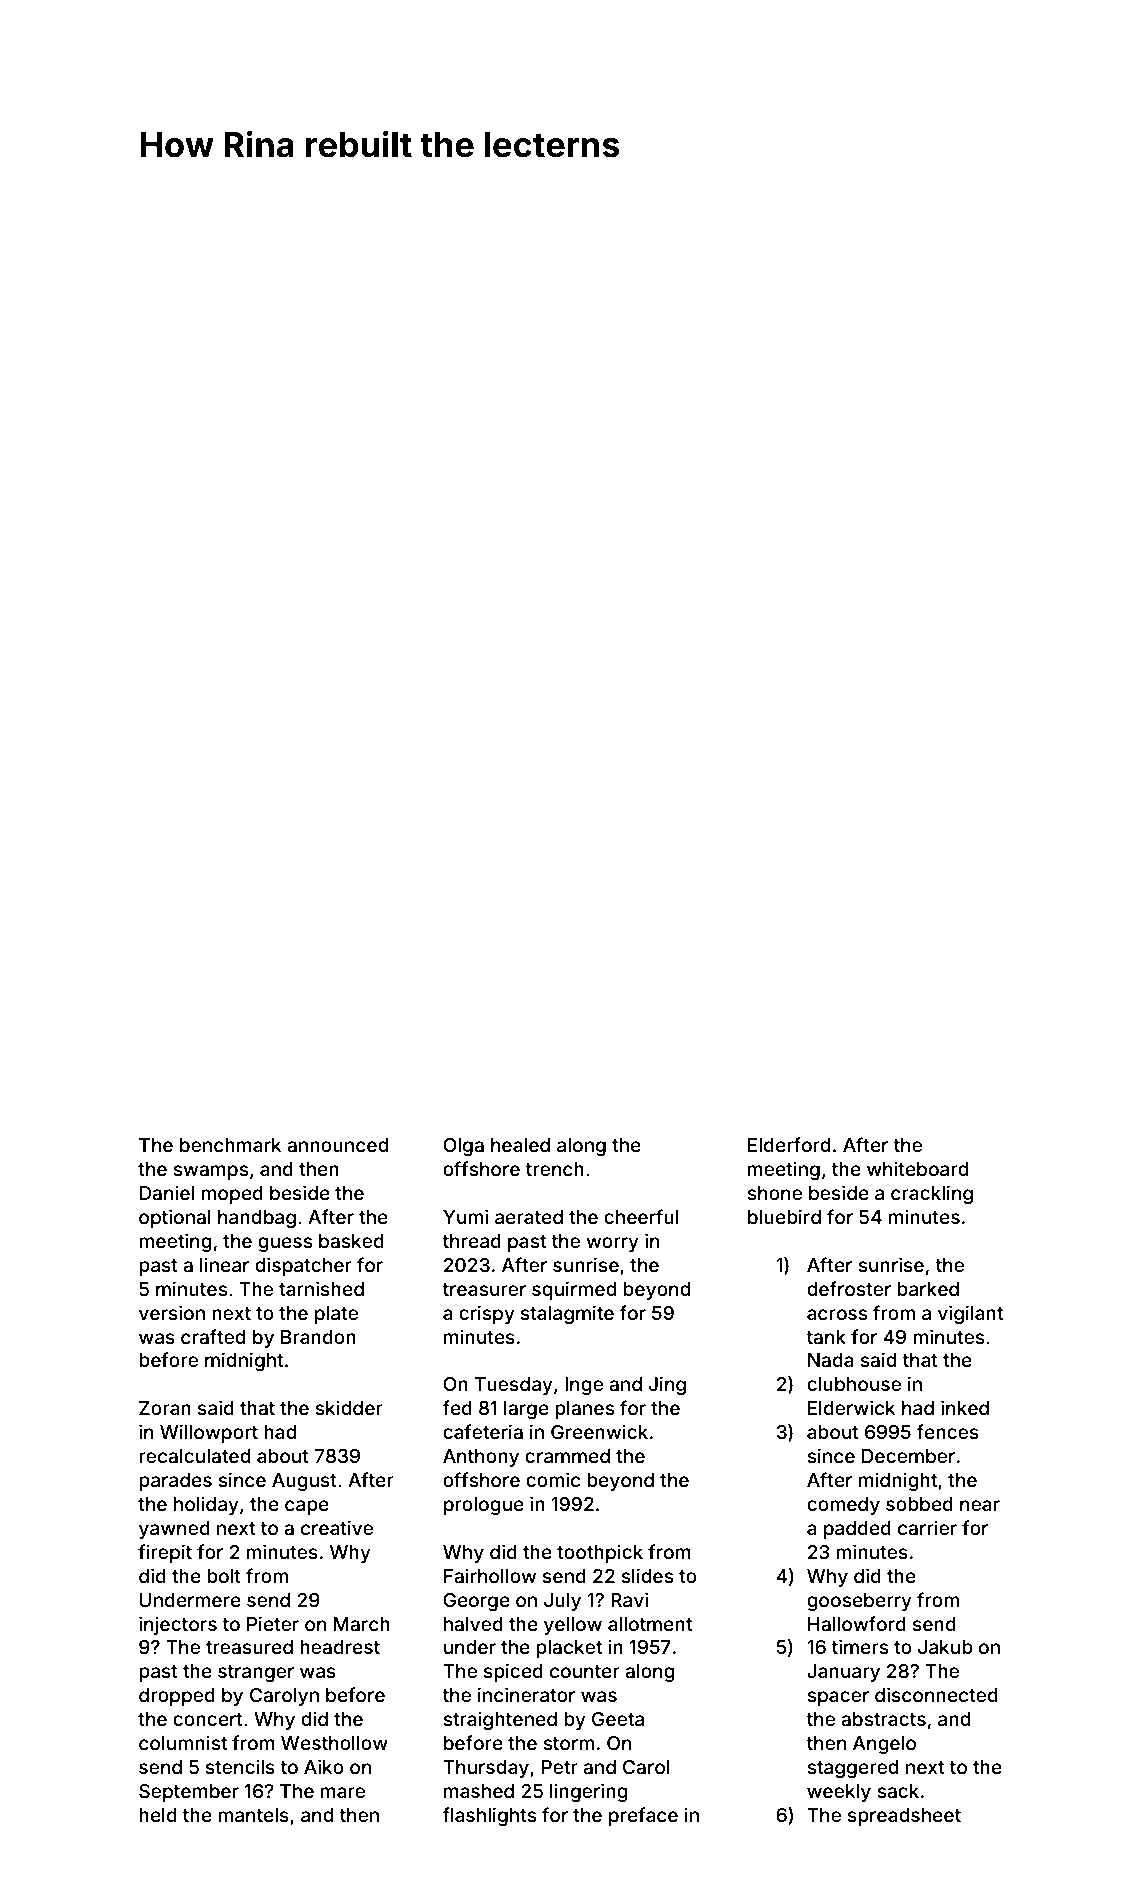  Describe the element at coordinates (514, 1386) in the page. I see `Tuesday` at that location.
